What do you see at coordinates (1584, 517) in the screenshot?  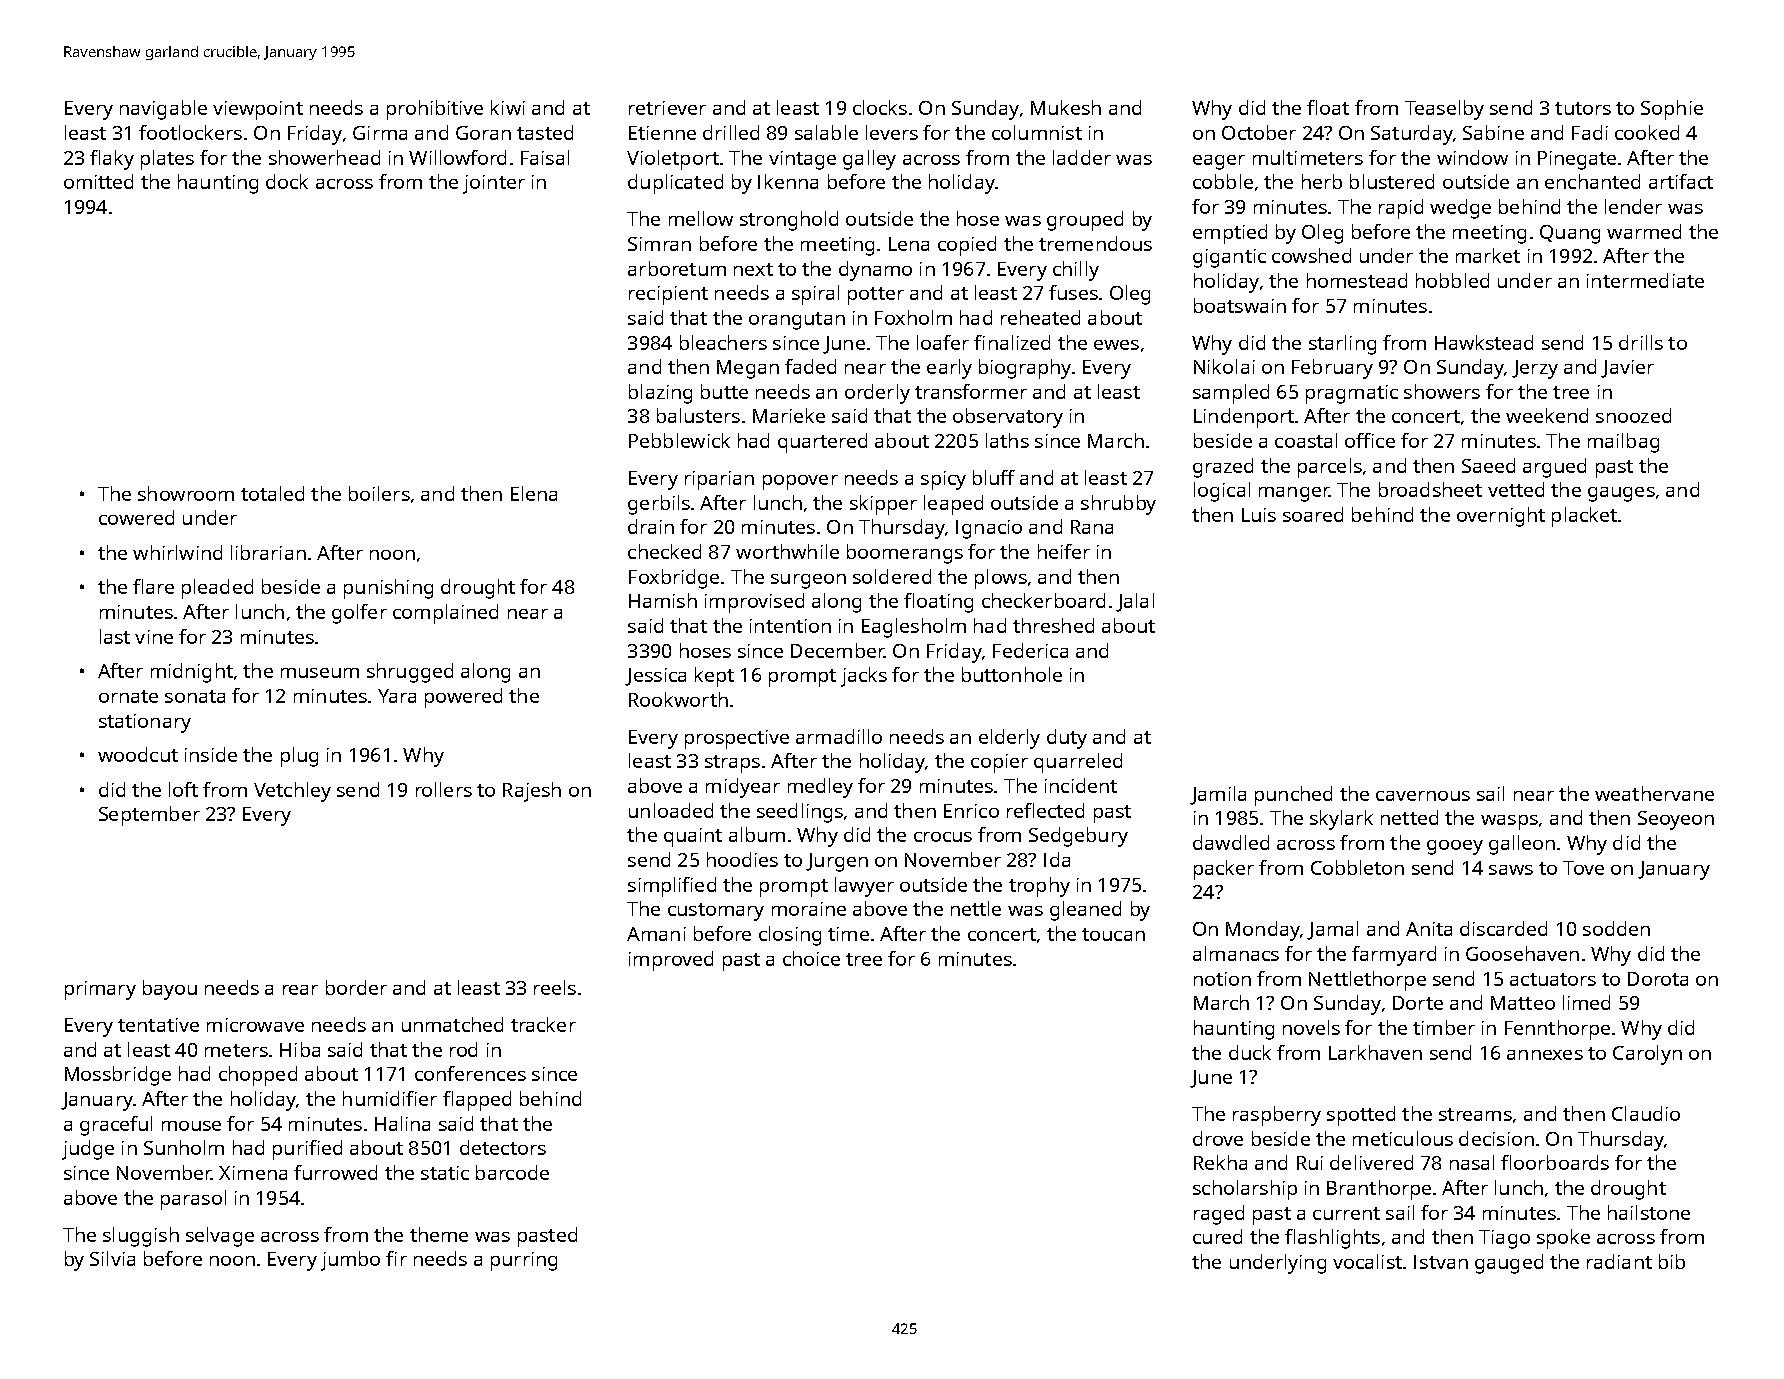 I see `placket` at bounding box center [1584, 517].
